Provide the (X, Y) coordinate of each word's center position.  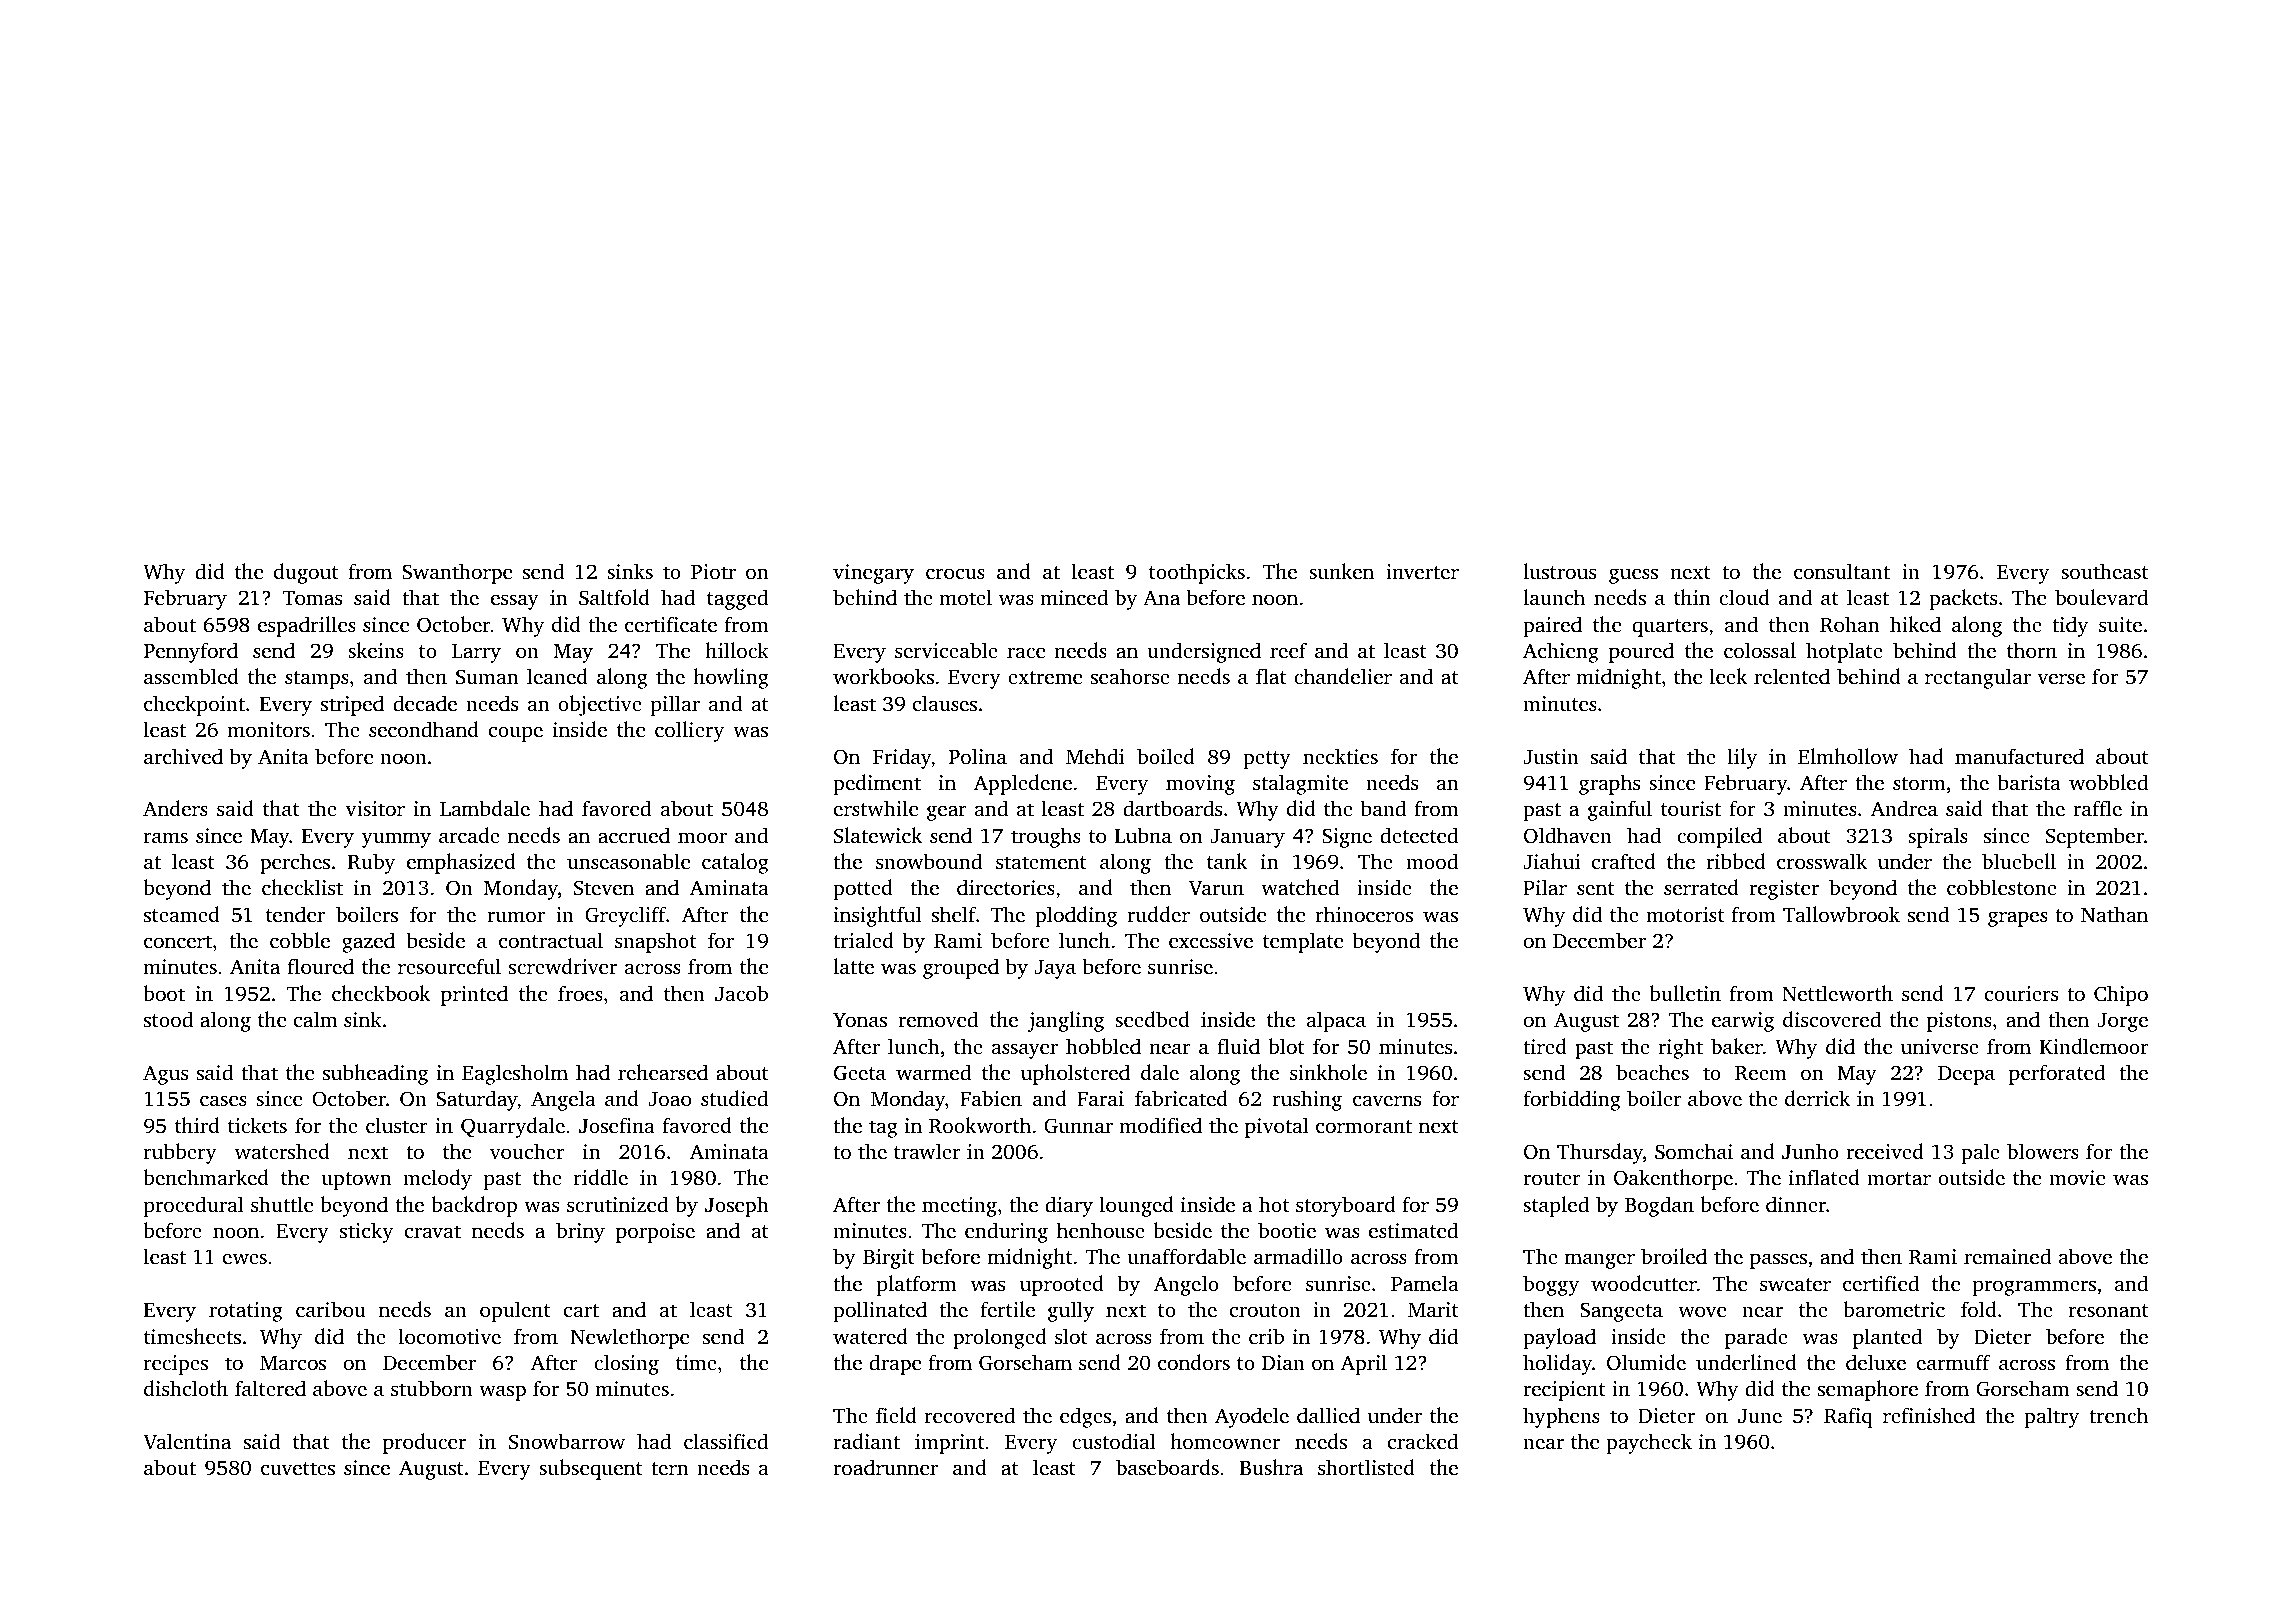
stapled (1556, 1206)
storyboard (1346, 1206)
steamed (182, 914)
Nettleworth (1837, 993)
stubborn (432, 1388)
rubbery (180, 1153)
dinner (1796, 1204)
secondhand (424, 729)
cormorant (1364, 1126)
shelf (954, 914)
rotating (246, 1312)
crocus (955, 573)
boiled (1166, 756)
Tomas (312, 598)
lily (1742, 758)
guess (1633, 576)
